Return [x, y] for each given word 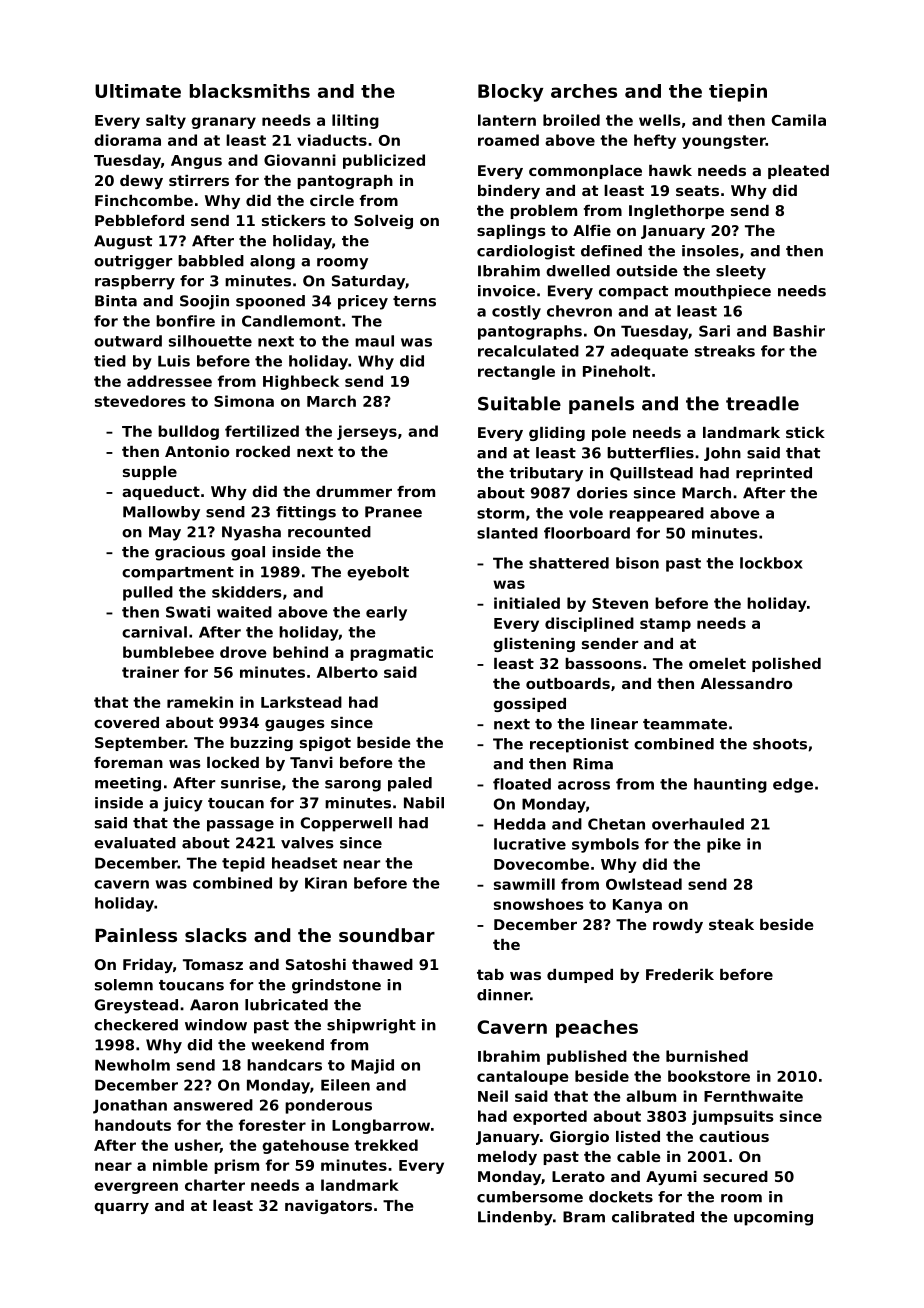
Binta [116, 301]
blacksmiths [250, 91]
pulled [148, 593]
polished [786, 665]
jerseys [367, 432]
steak [731, 924]
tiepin [738, 93]
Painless [136, 935]
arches [584, 91]
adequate [649, 352]
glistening [534, 645]
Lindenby [515, 1218]
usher [197, 1146]
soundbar [387, 935]
